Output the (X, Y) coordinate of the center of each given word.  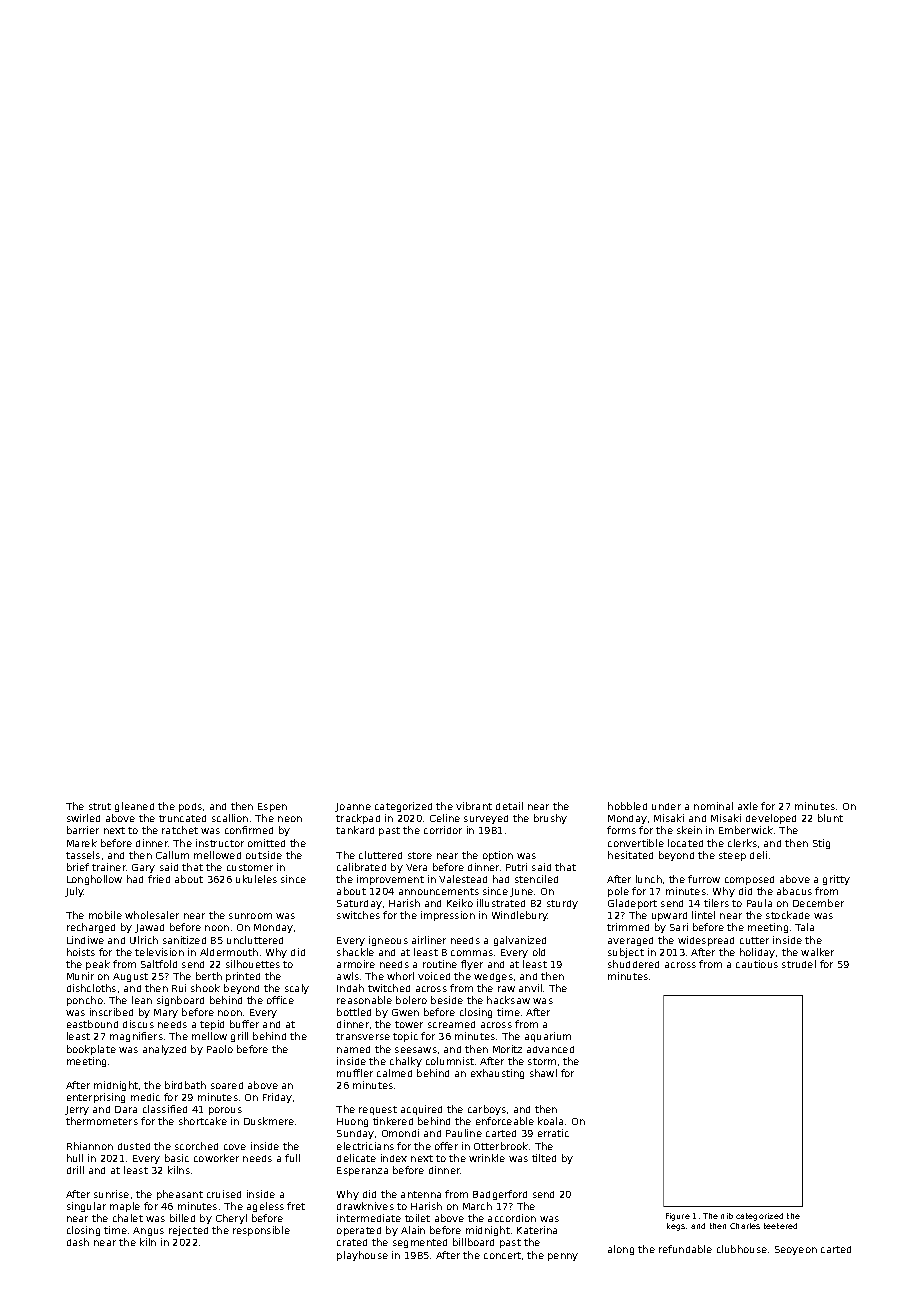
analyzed (164, 1050)
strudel (799, 964)
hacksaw (508, 1000)
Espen (272, 807)
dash (78, 1242)
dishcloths (91, 988)
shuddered (633, 964)
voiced (434, 976)
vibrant (474, 806)
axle (748, 806)
